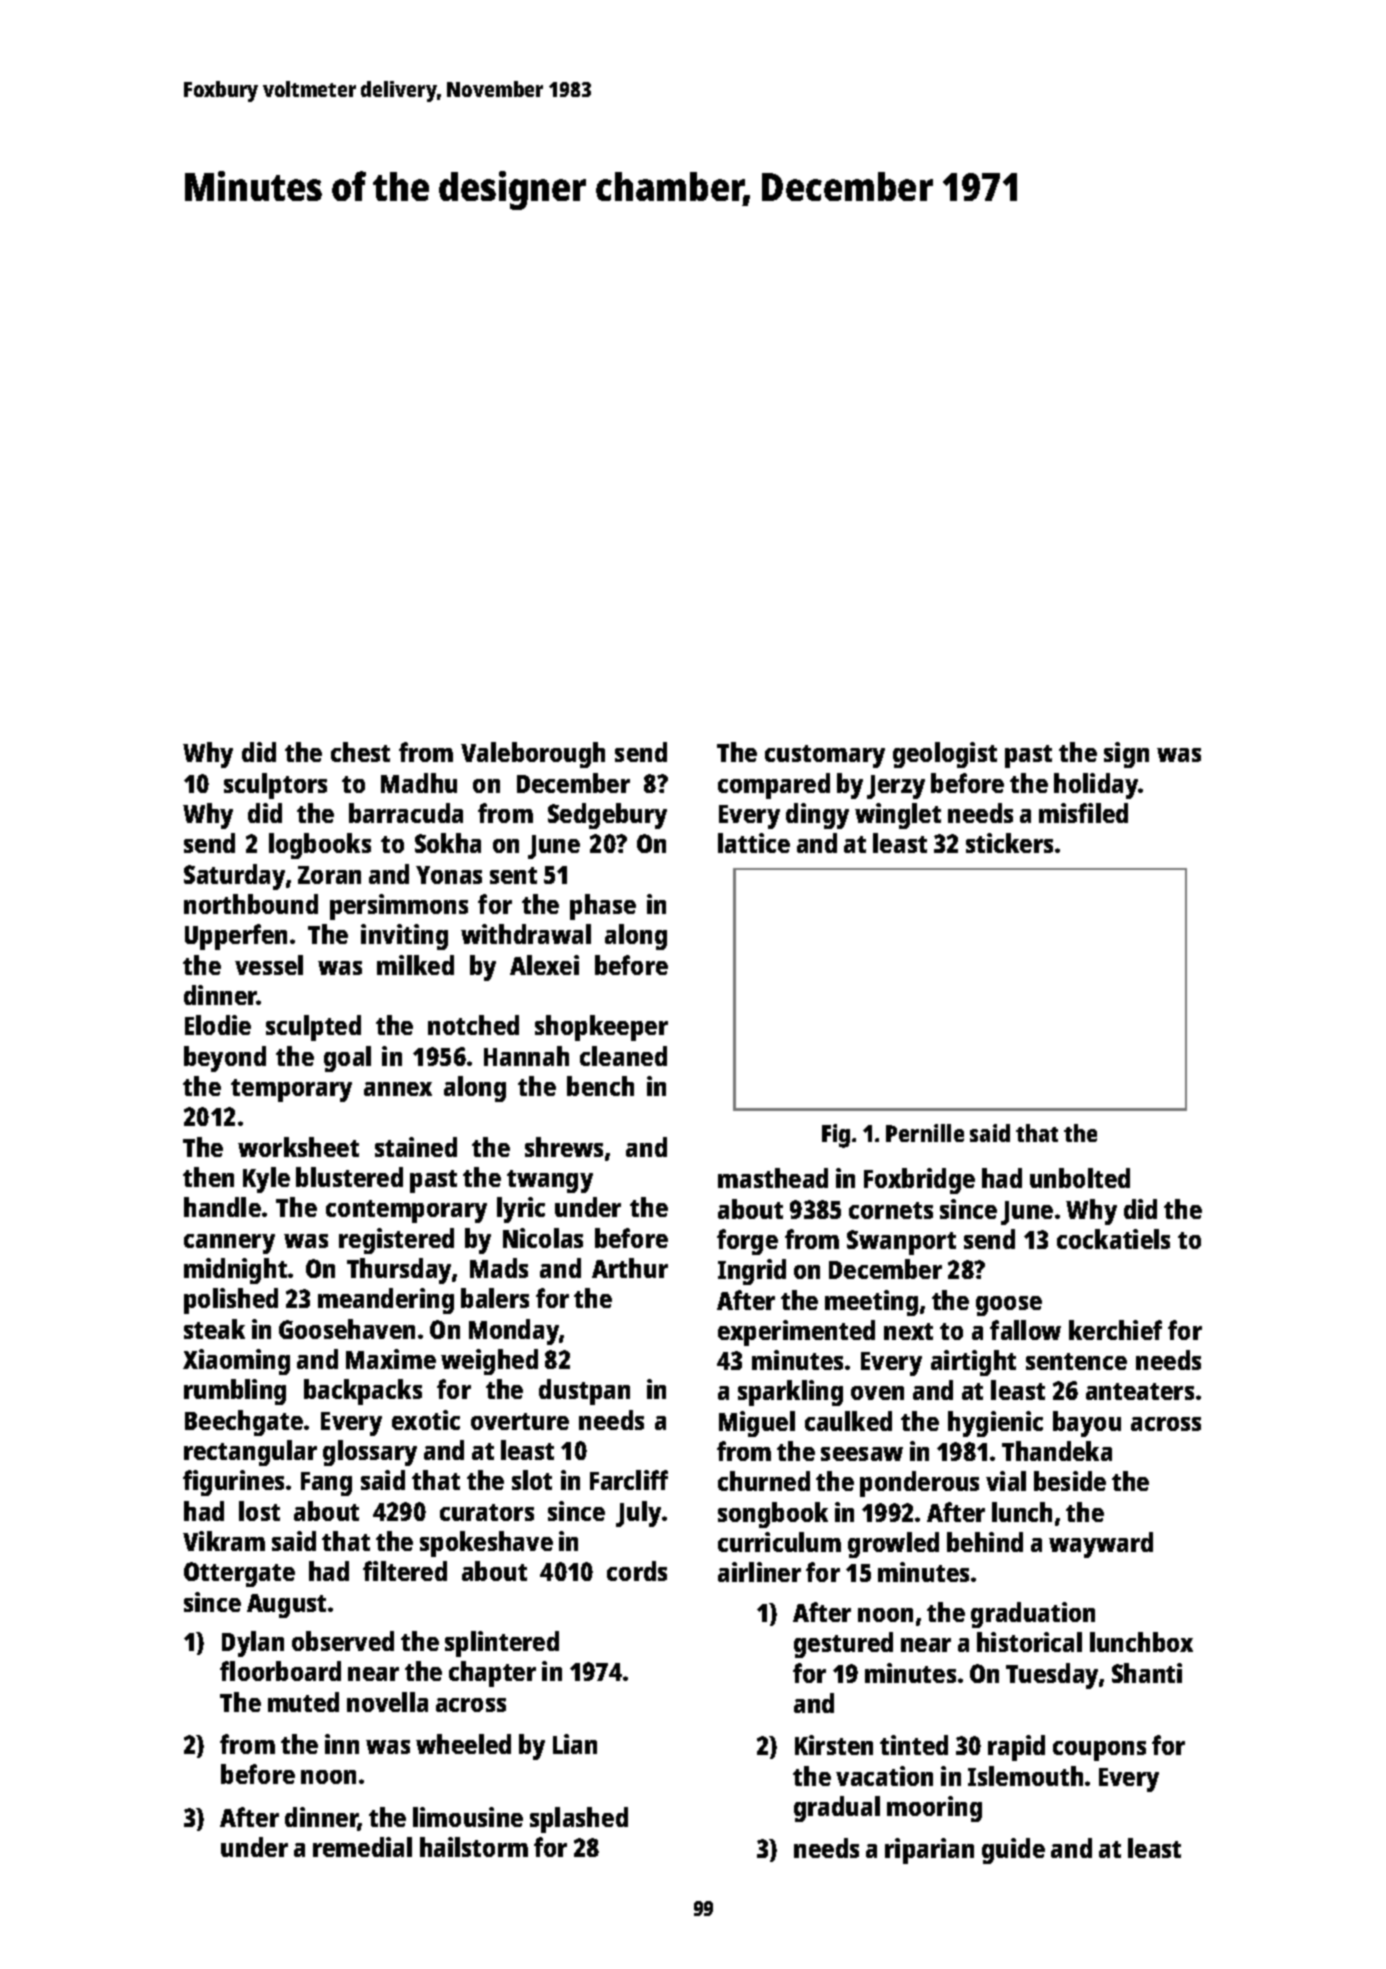 The width and height of the document is (1386, 1969). What do you see at coordinates (1013, 1851) in the document?
I see `guide` at bounding box center [1013, 1851].
